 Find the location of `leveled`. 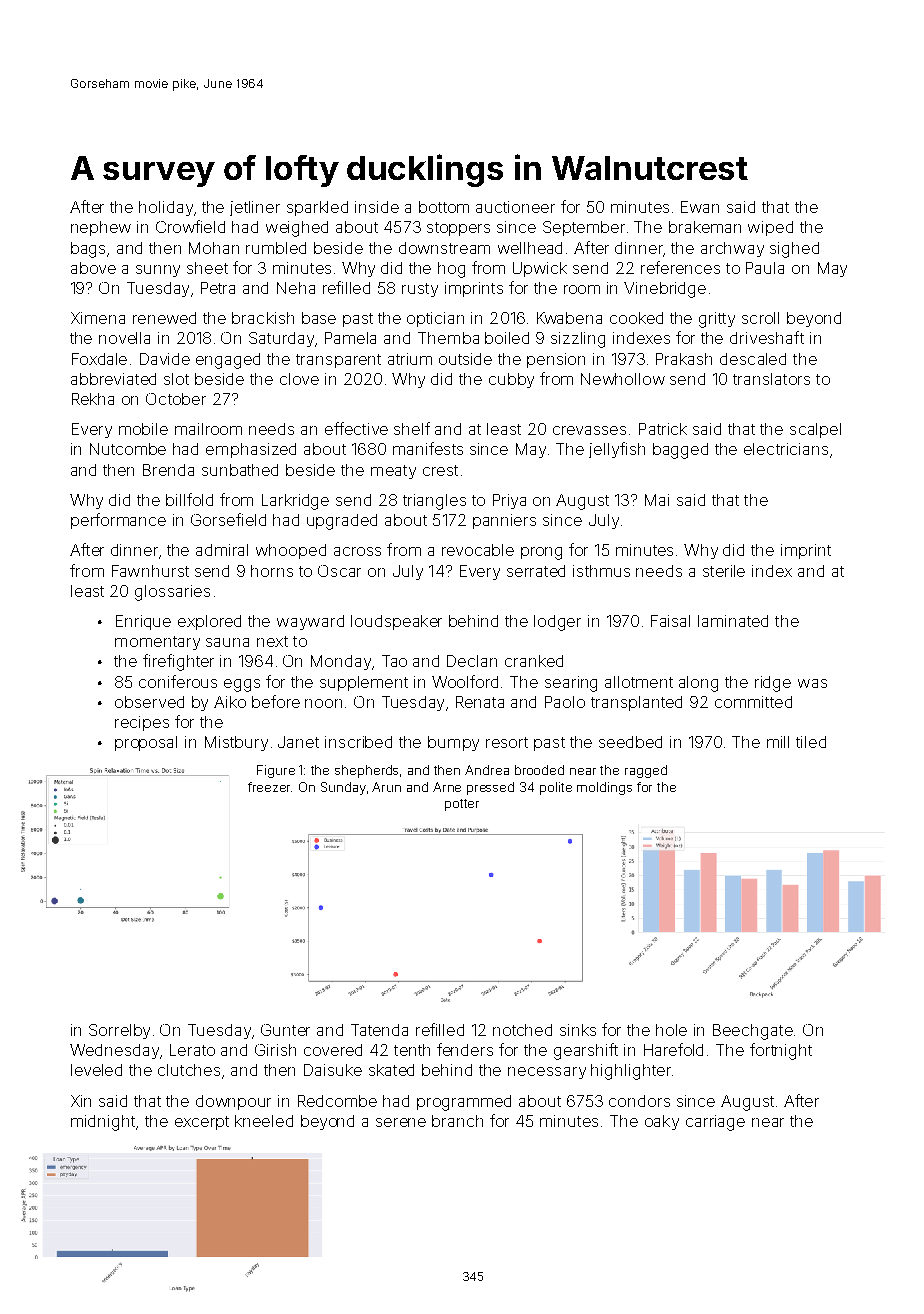

leveled is located at coordinates (96, 1070).
